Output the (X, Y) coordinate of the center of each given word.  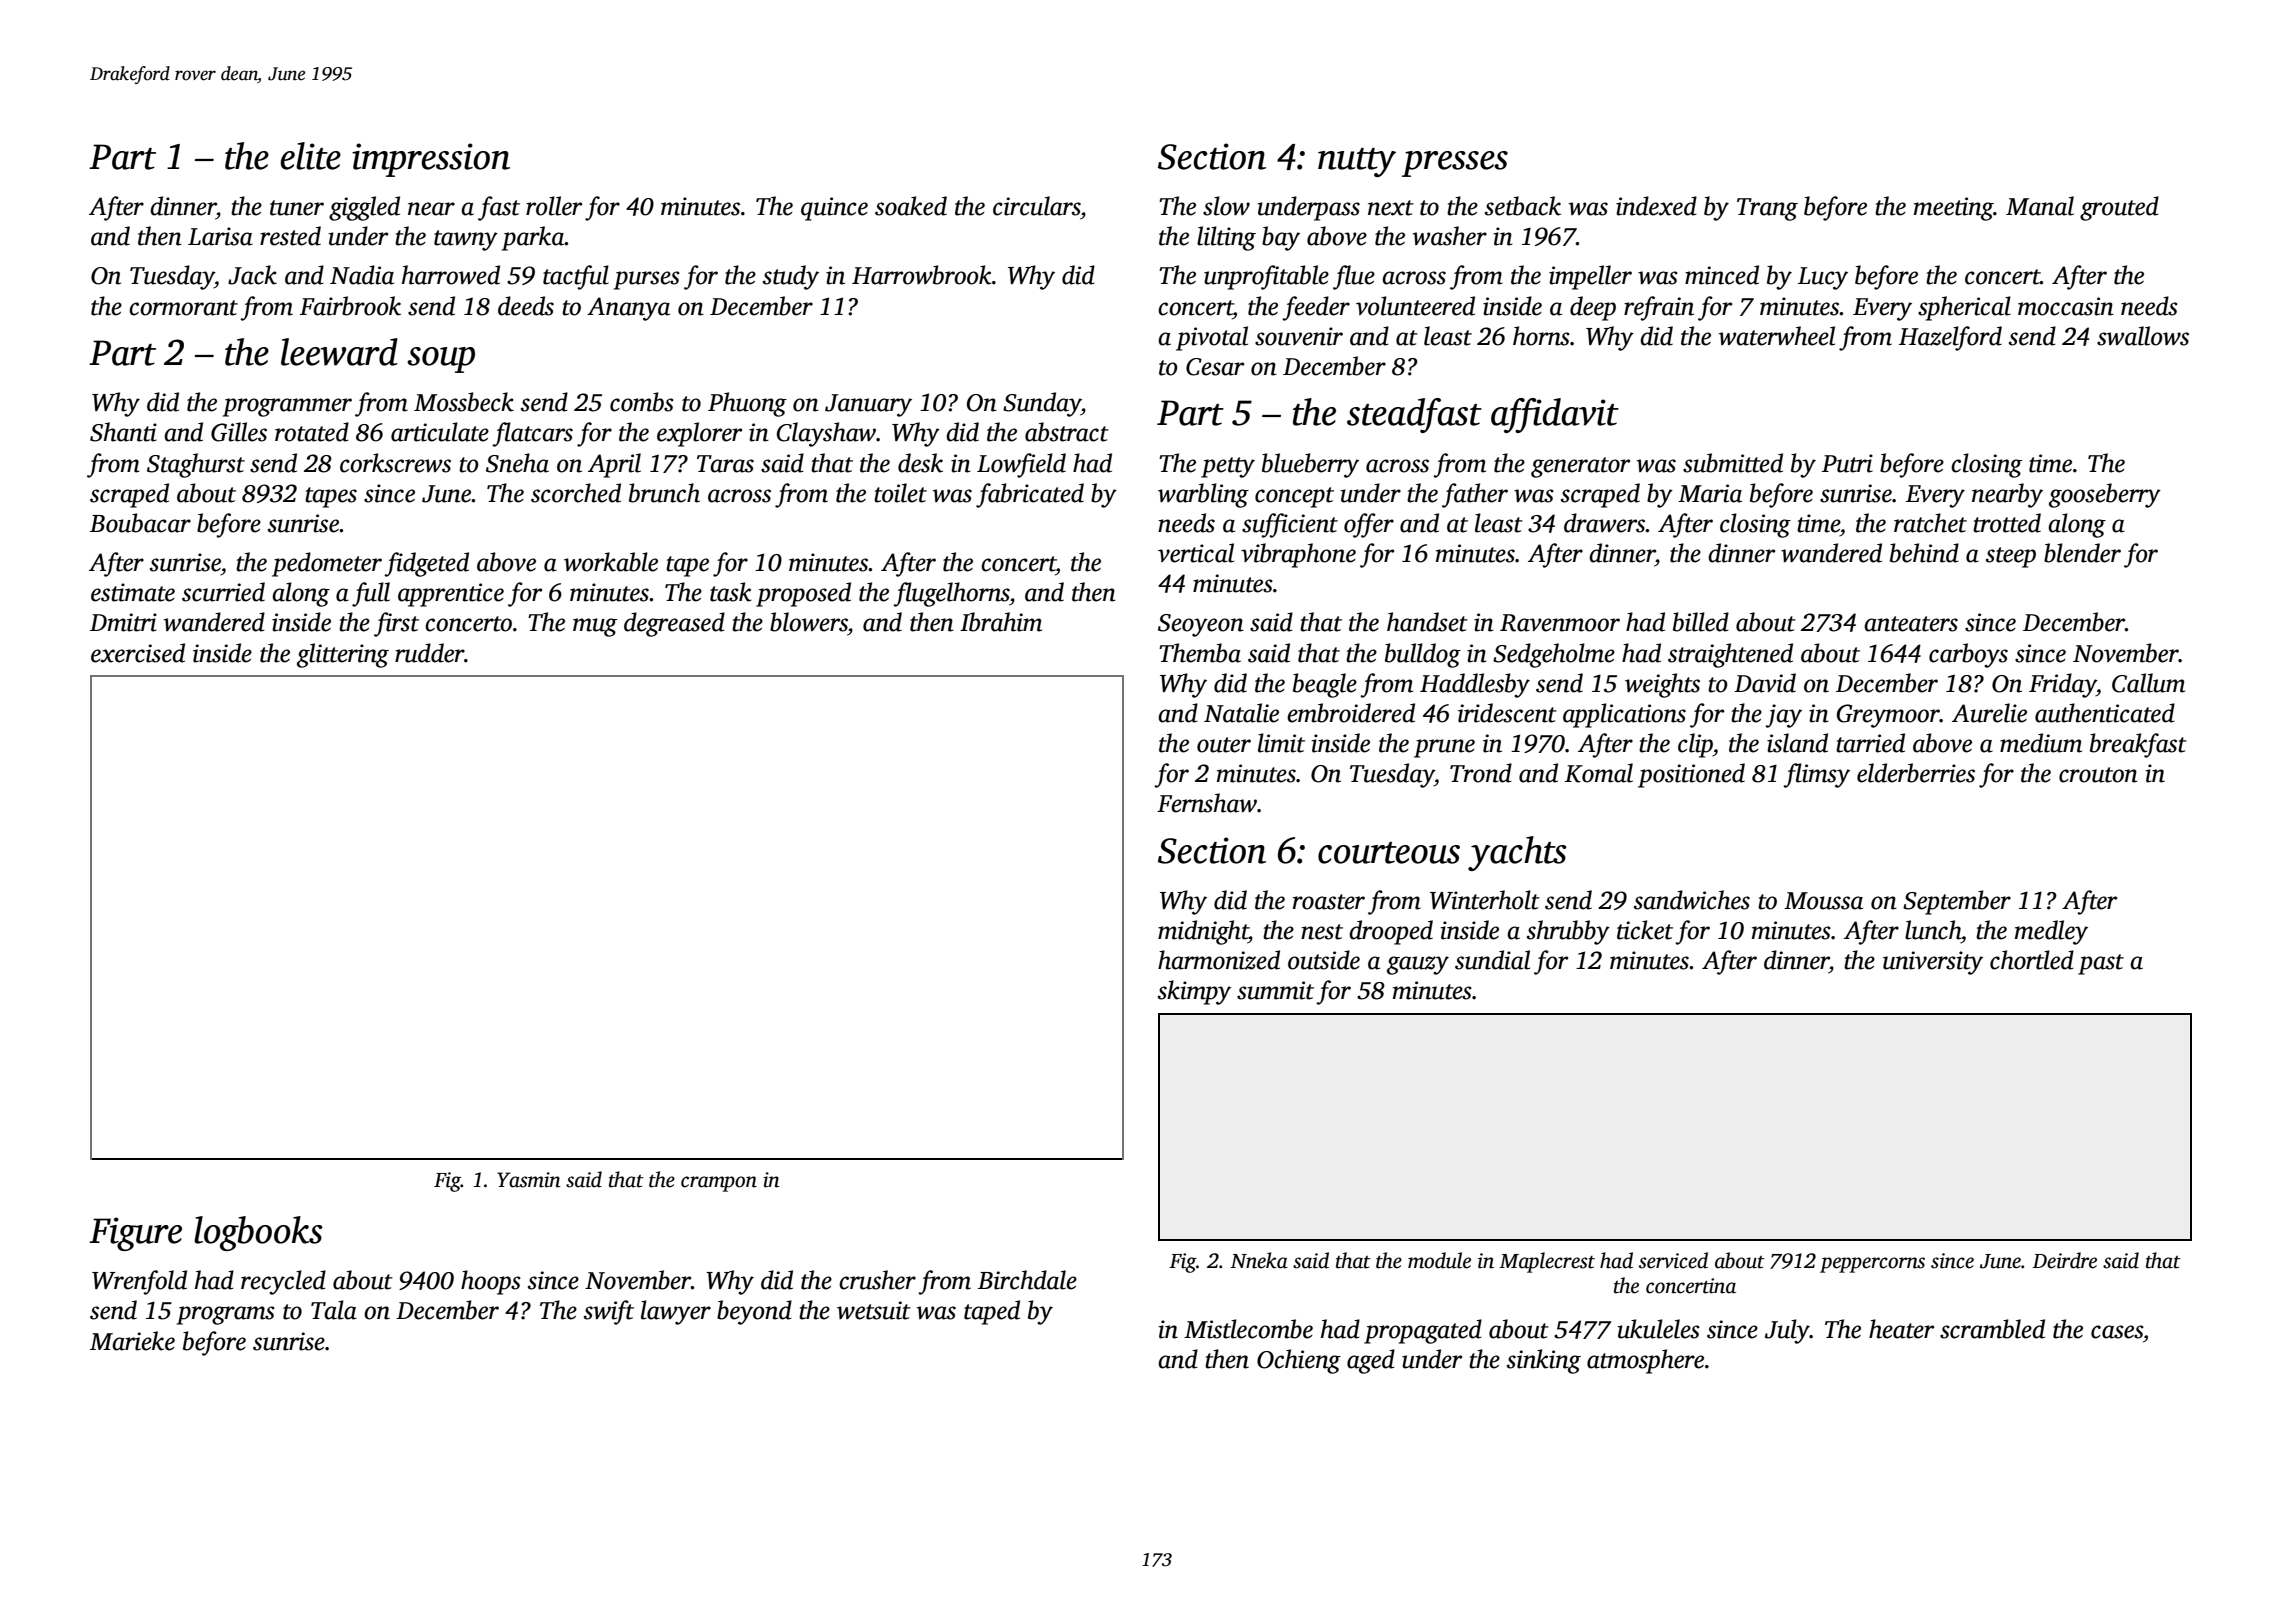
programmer (287, 407)
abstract (1067, 432)
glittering (343, 655)
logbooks (258, 1233)
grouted (2119, 208)
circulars (1037, 206)
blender (2082, 553)
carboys (1968, 655)
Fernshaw (1207, 803)
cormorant (183, 308)
